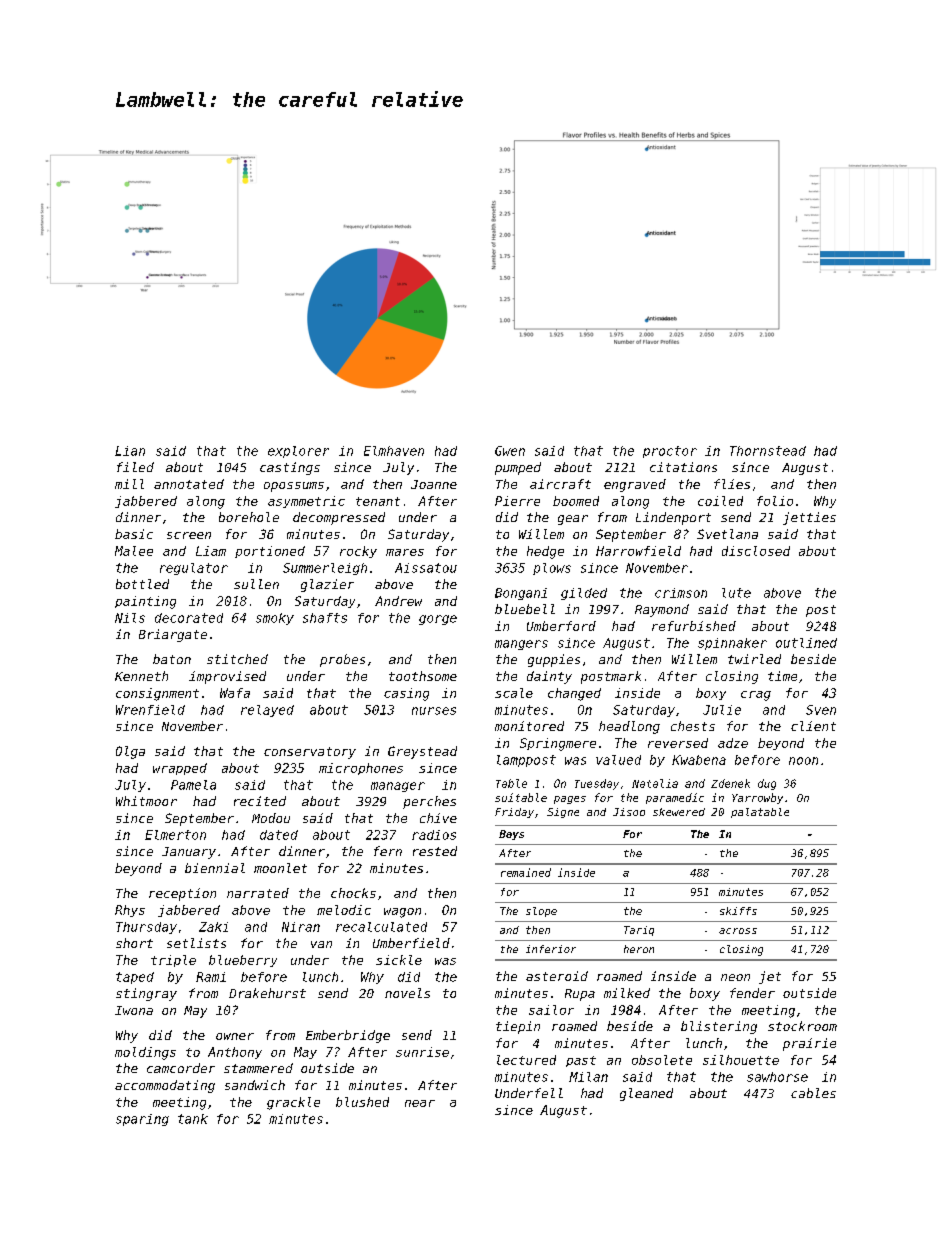 Image resolution: width=952 pixels, height=1233 pixels. What do you see at coordinates (298, 452) in the screenshot?
I see `explorer` at bounding box center [298, 452].
